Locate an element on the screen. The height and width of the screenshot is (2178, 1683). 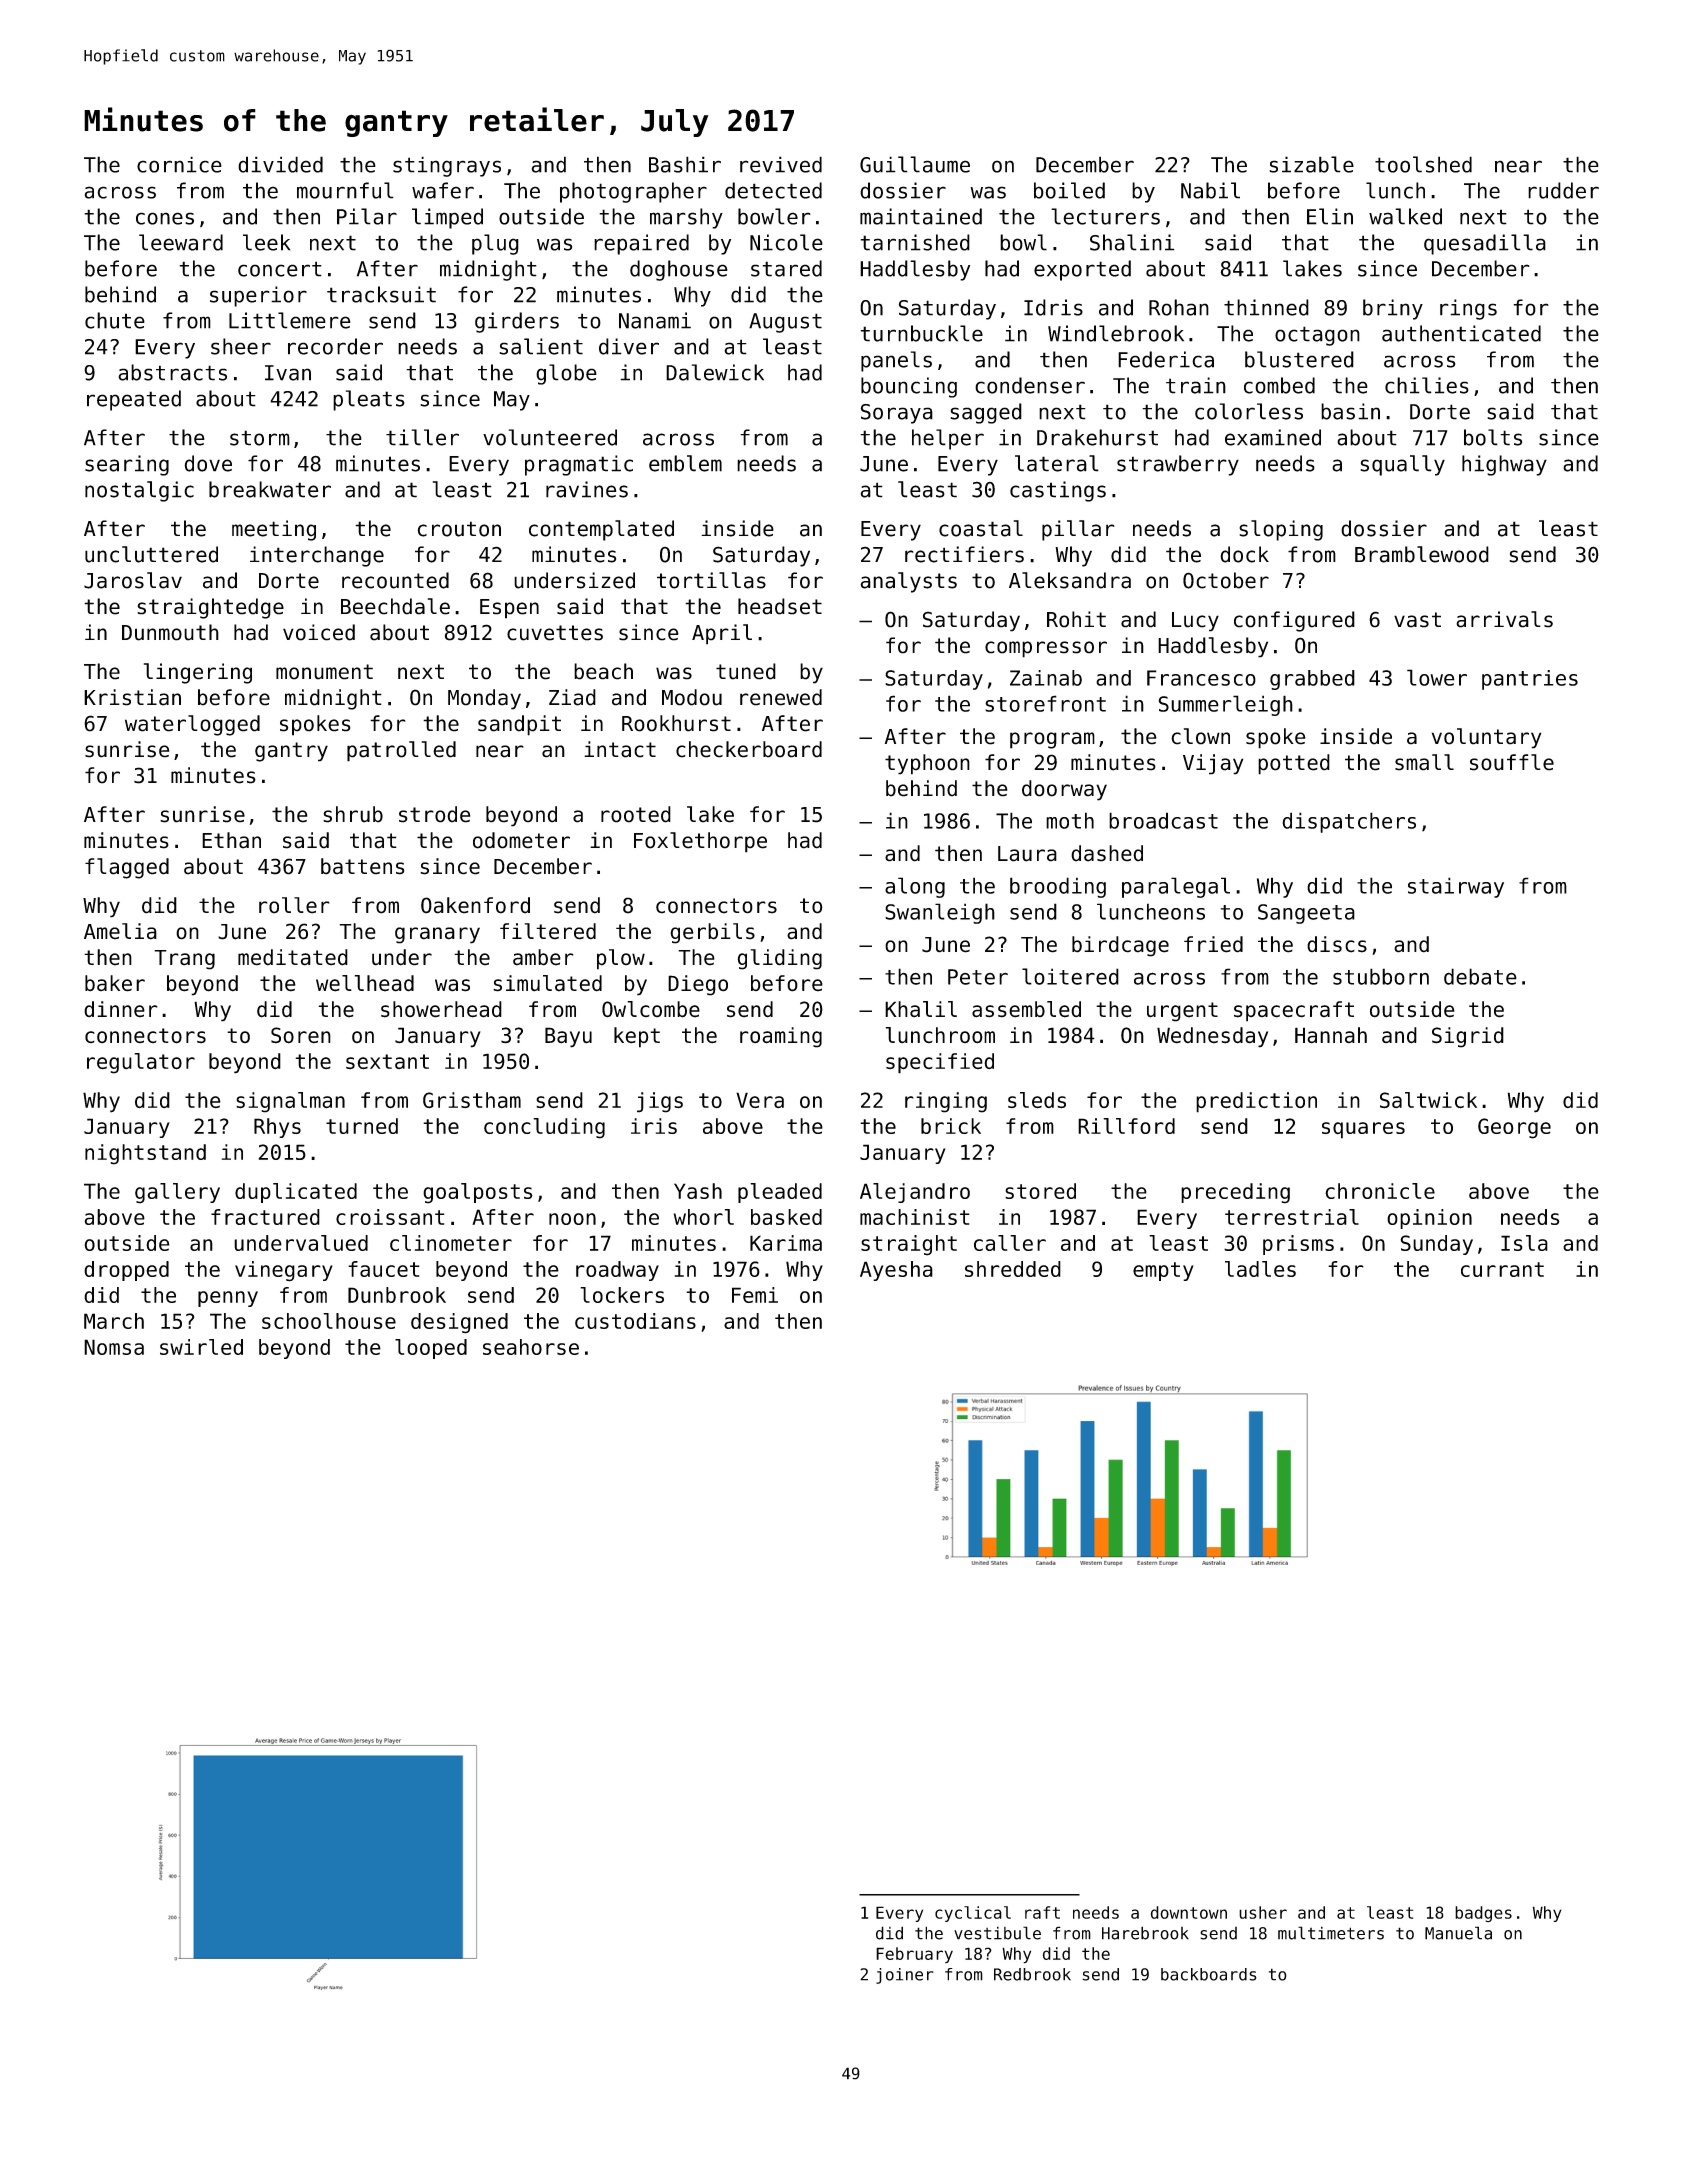
cornice is located at coordinates (179, 164).
